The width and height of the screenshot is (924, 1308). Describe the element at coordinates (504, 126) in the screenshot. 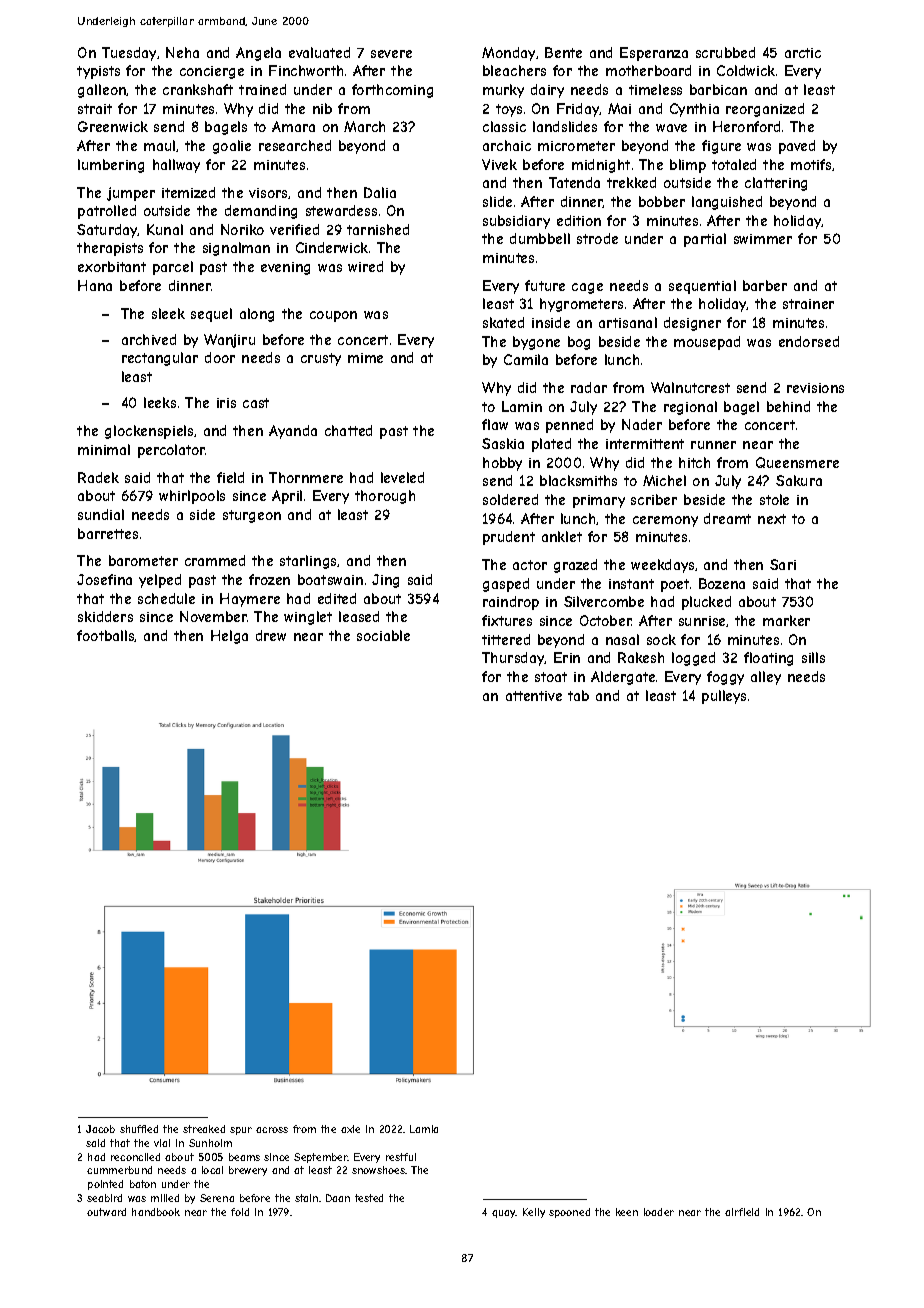

I see `classic` at that location.
